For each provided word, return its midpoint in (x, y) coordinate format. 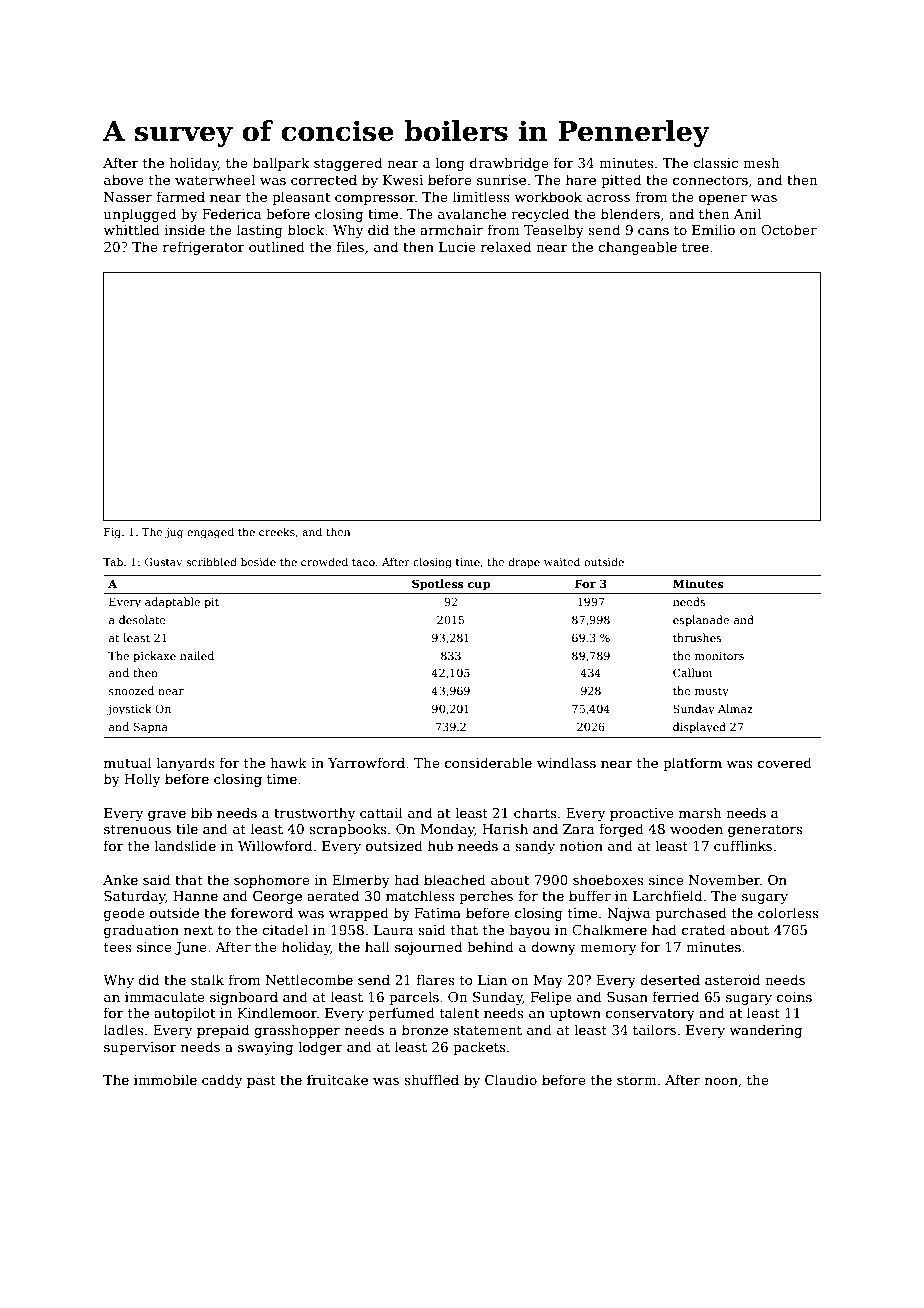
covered (785, 762)
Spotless (438, 585)
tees (118, 947)
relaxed (506, 246)
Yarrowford (366, 762)
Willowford (275, 845)
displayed (699, 728)
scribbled (211, 561)
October (789, 229)
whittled (131, 229)
